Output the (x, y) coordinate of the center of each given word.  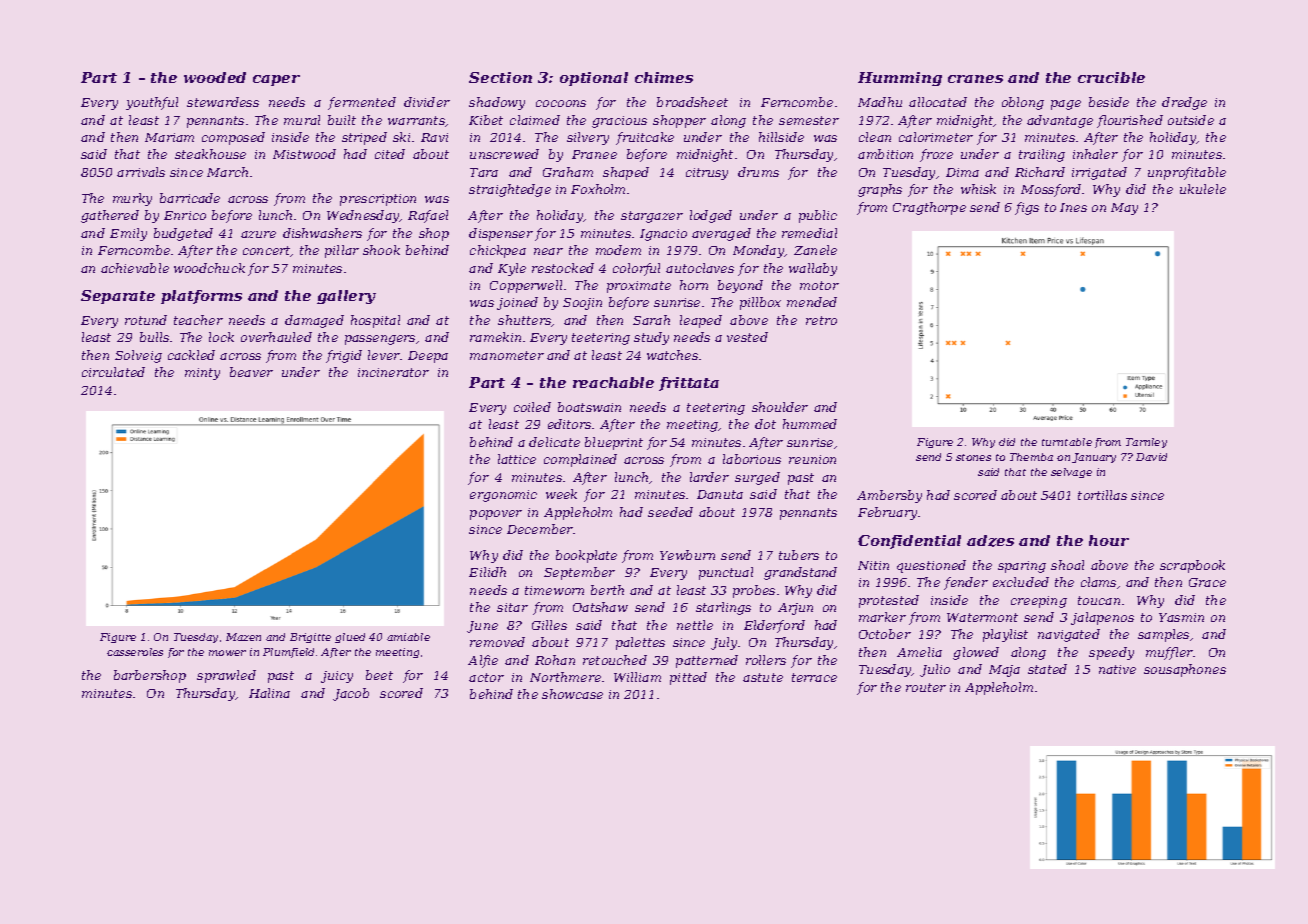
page (1066, 105)
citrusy (707, 174)
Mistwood (304, 154)
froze (936, 155)
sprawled (226, 676)
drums (758, 172)
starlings (723, 608)
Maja (1004, 671)
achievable (135, 268)
